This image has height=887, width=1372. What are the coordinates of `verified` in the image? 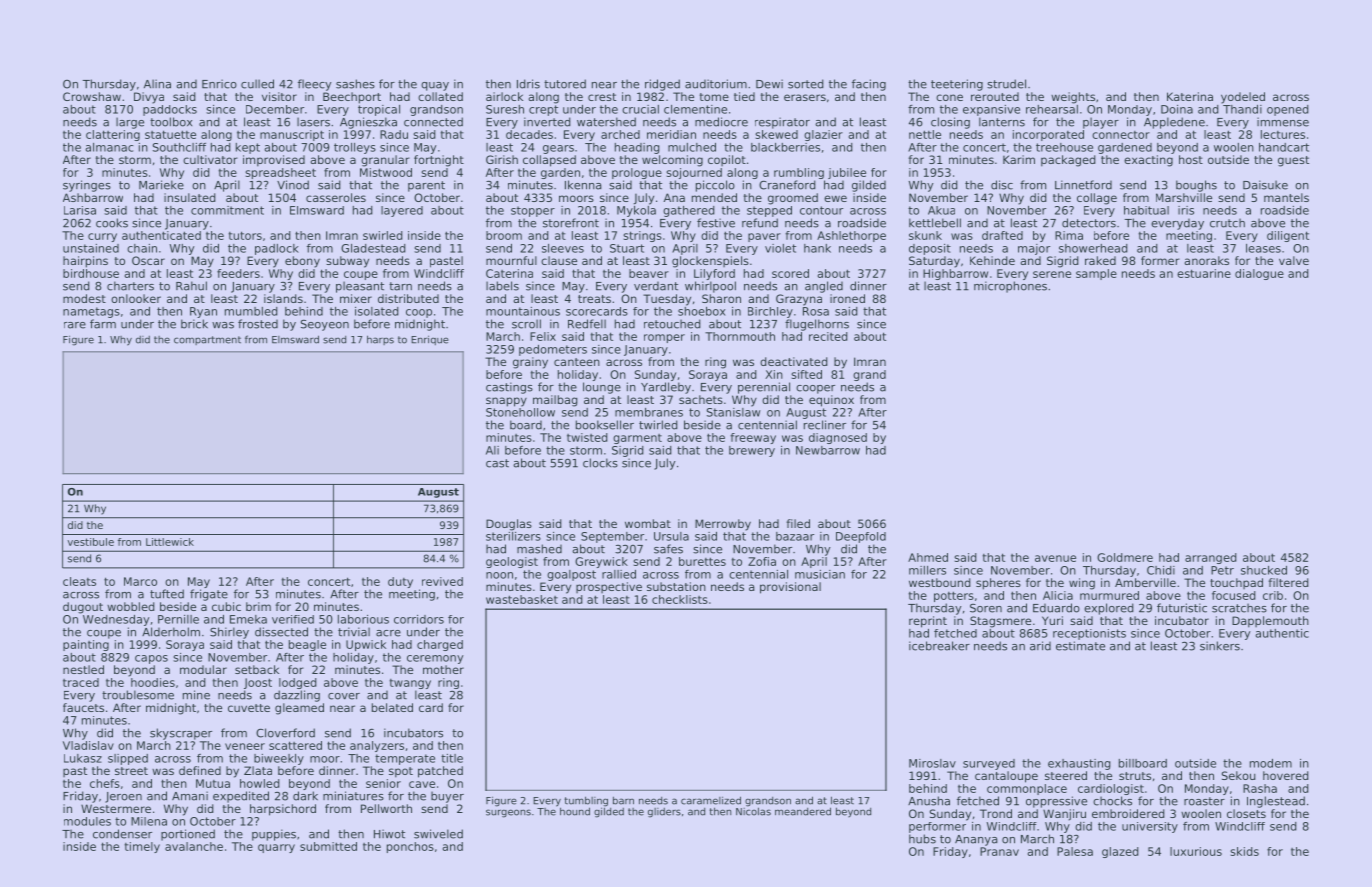 It's located at (293, 619).
